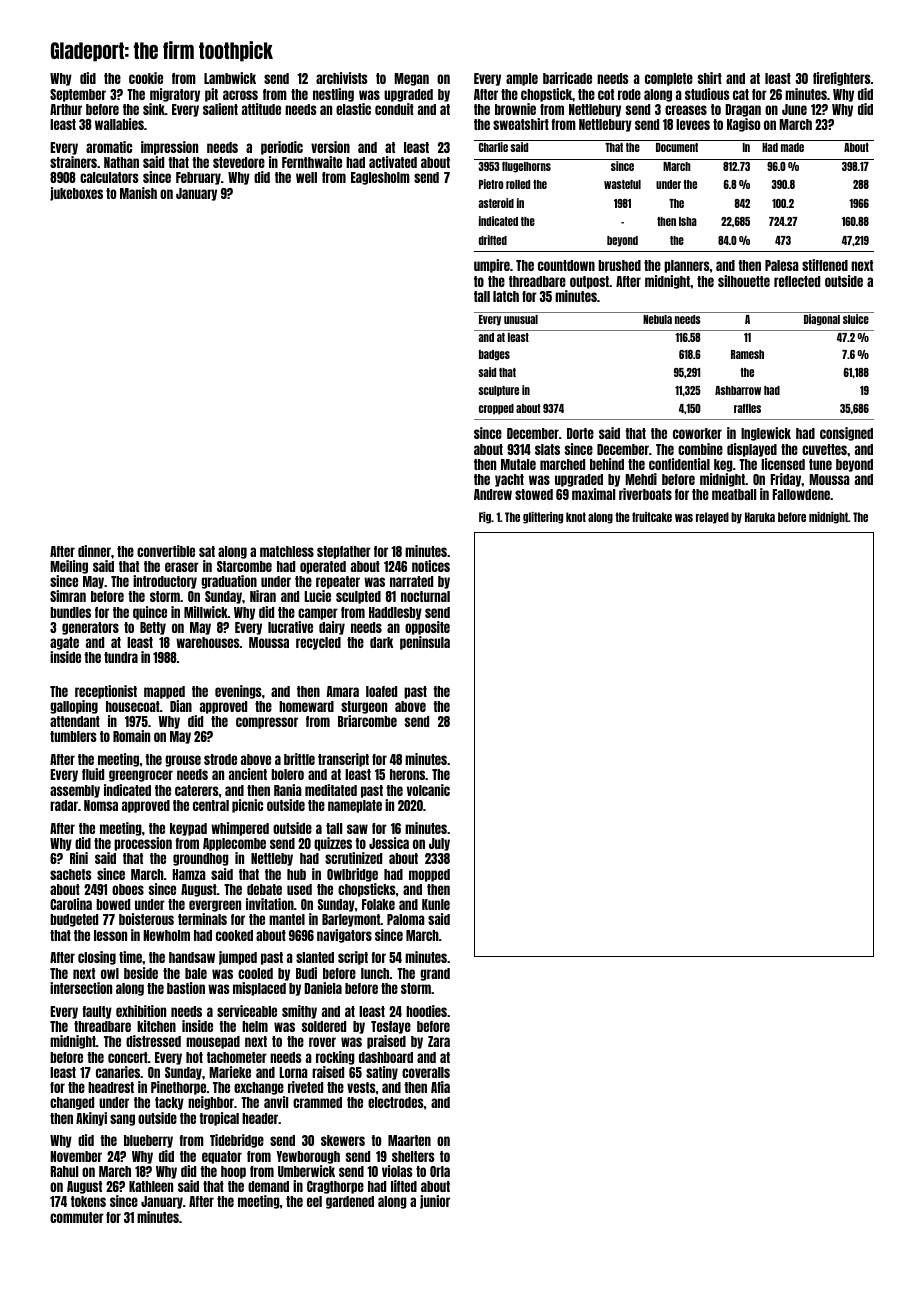 This document has width=924, height=1308. What do you see at coordinates (436, 904) in the document?
I see `Kunle` at bounding box center [436, 904].
